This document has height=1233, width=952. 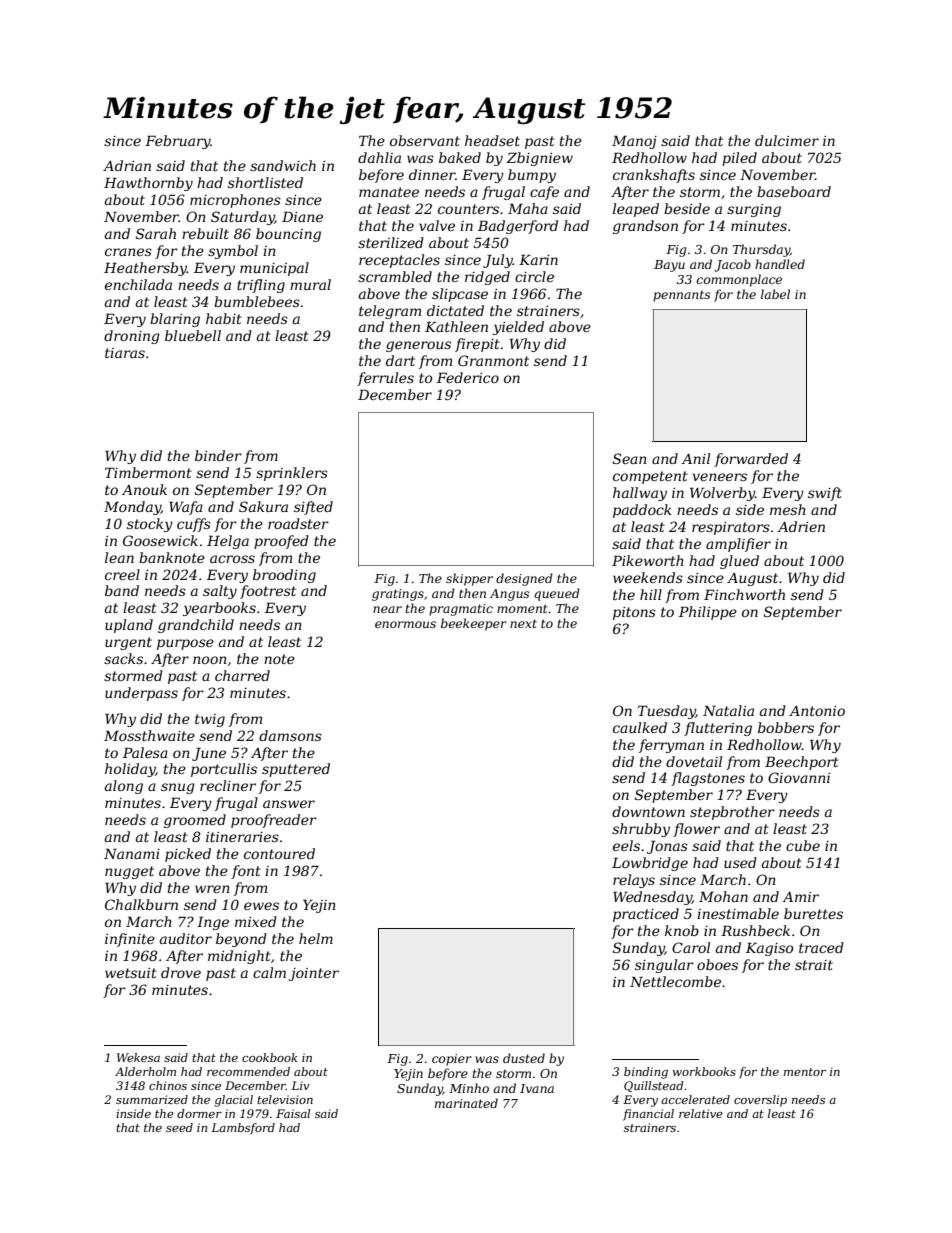 What do you see at coordinates (292, 474) in the document?
I see `sprinklers` at bounding box center [292, 474].
